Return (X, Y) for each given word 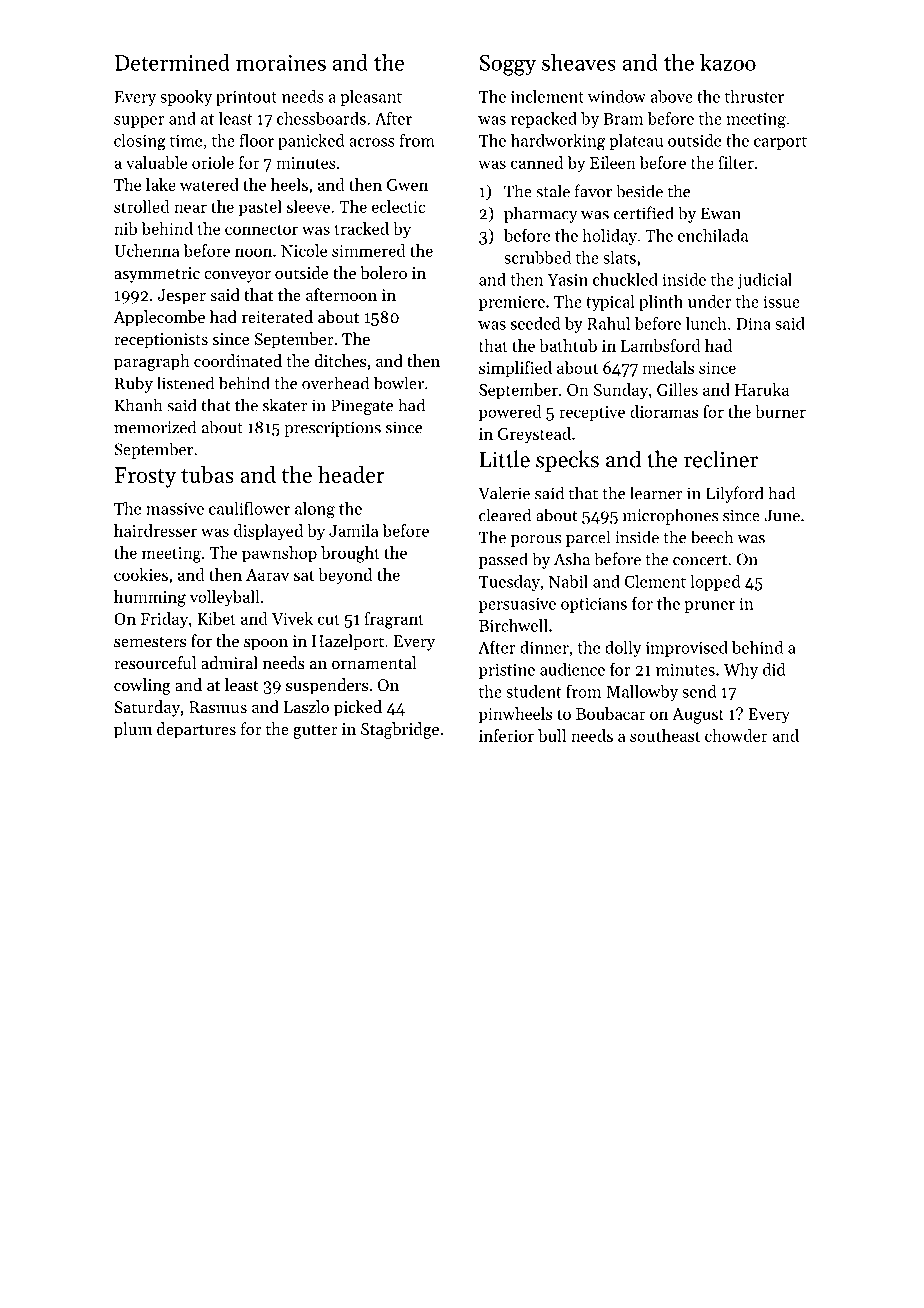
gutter (315, 731)
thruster (754, 96)
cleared (505, 515)
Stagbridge (400, 730)
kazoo (728, 62)
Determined (172, 62)
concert (700, 560)
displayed (268, 532)
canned (537, 162)
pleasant (371, 98)
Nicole (304, 250)
